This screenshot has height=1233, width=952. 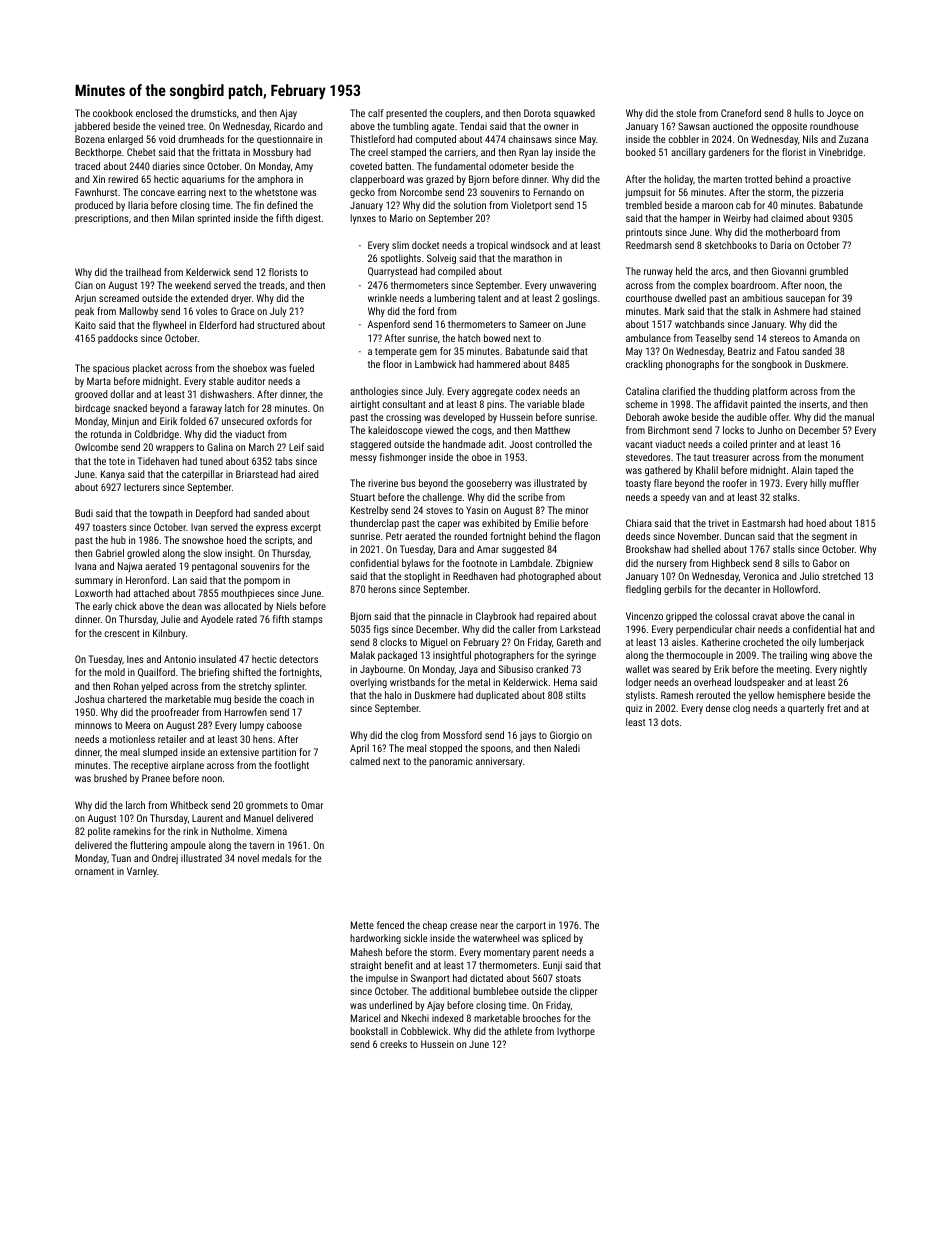 I want to click on Naledi, so click(x=567, y=748).
